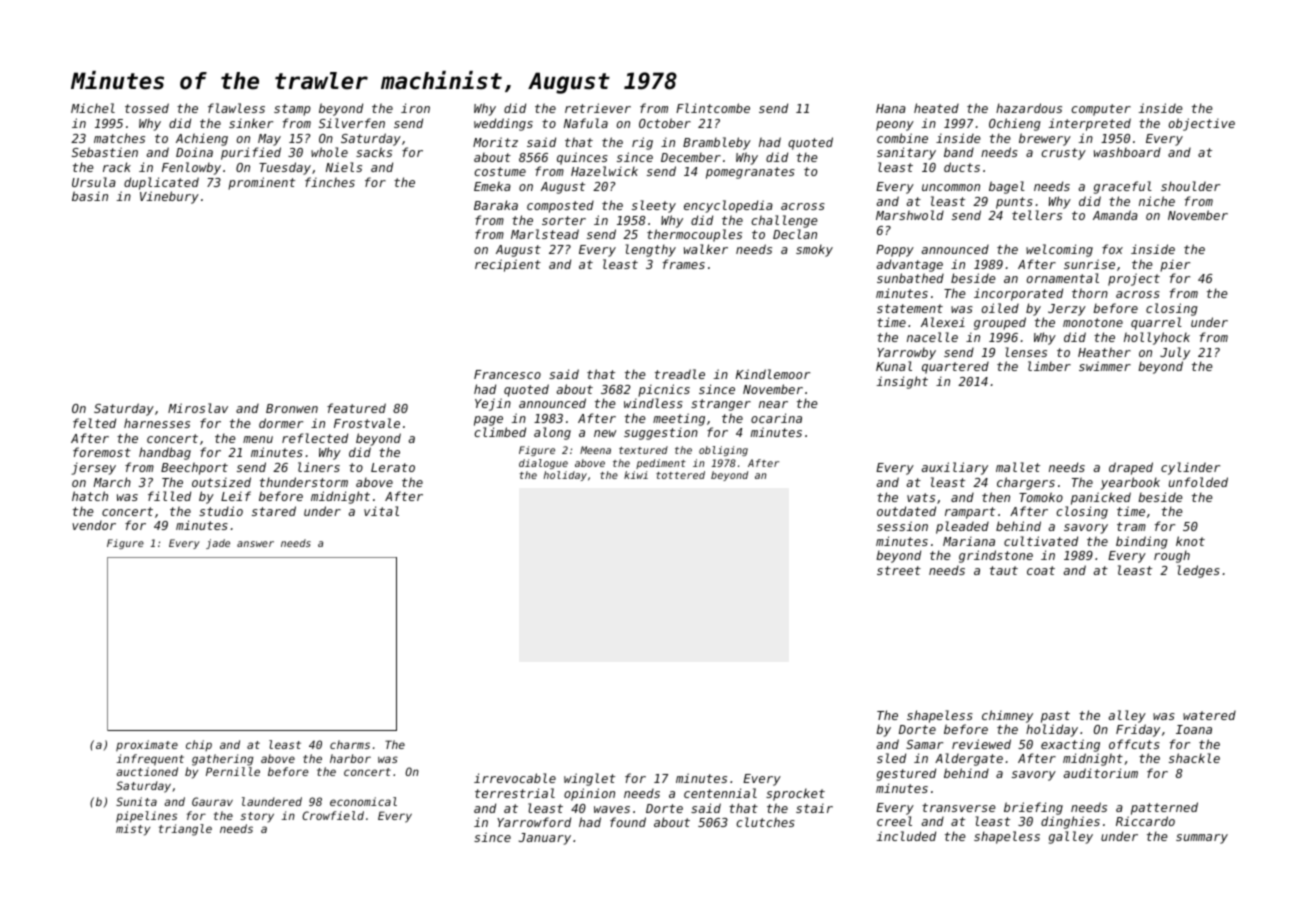  What do you see at coordinates (146, 817) in the image?
I see `pipelines` at bounding box center [146, 817].
